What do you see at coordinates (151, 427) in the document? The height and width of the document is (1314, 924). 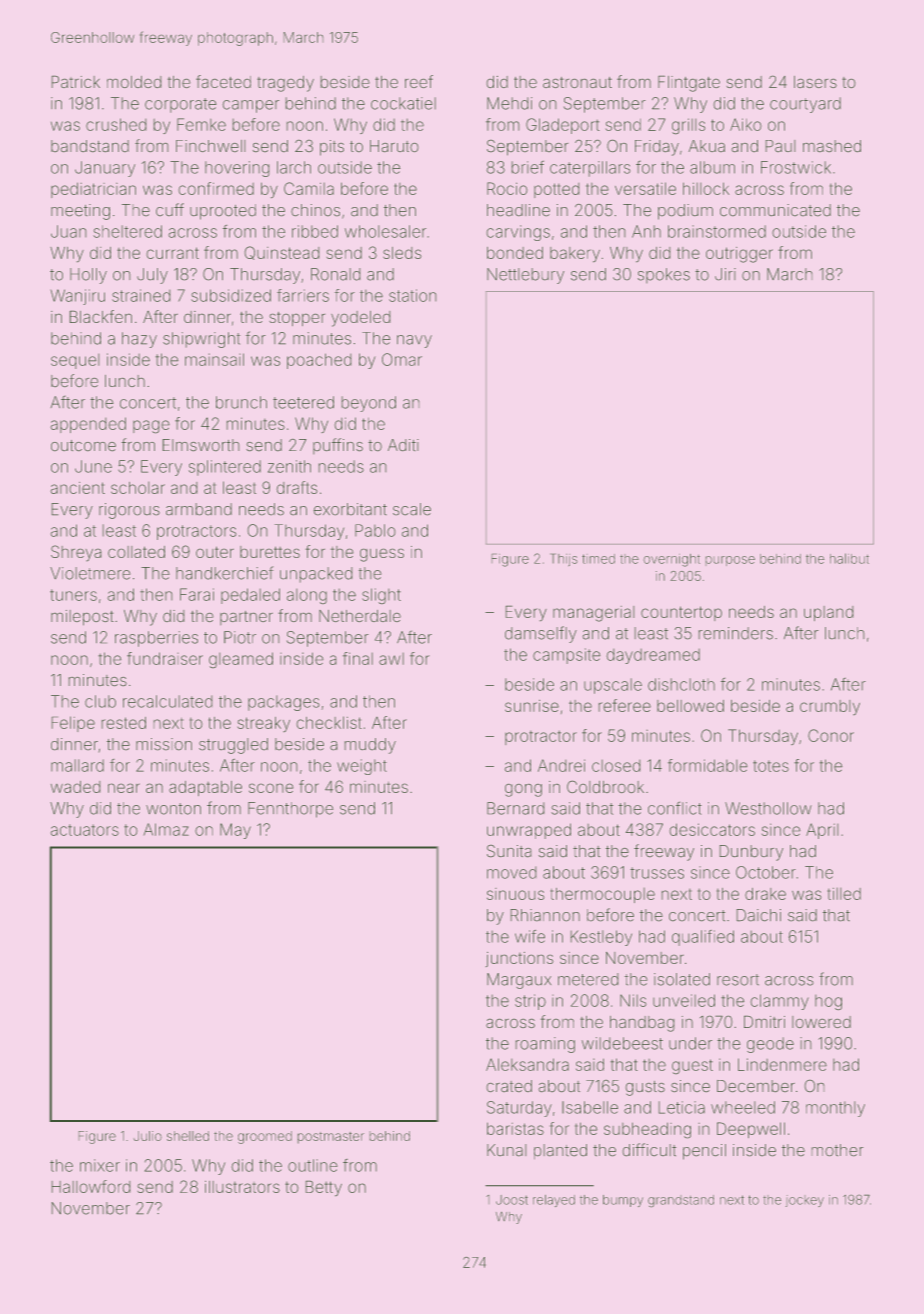 I see `page` at bounding box center [151, 427].
